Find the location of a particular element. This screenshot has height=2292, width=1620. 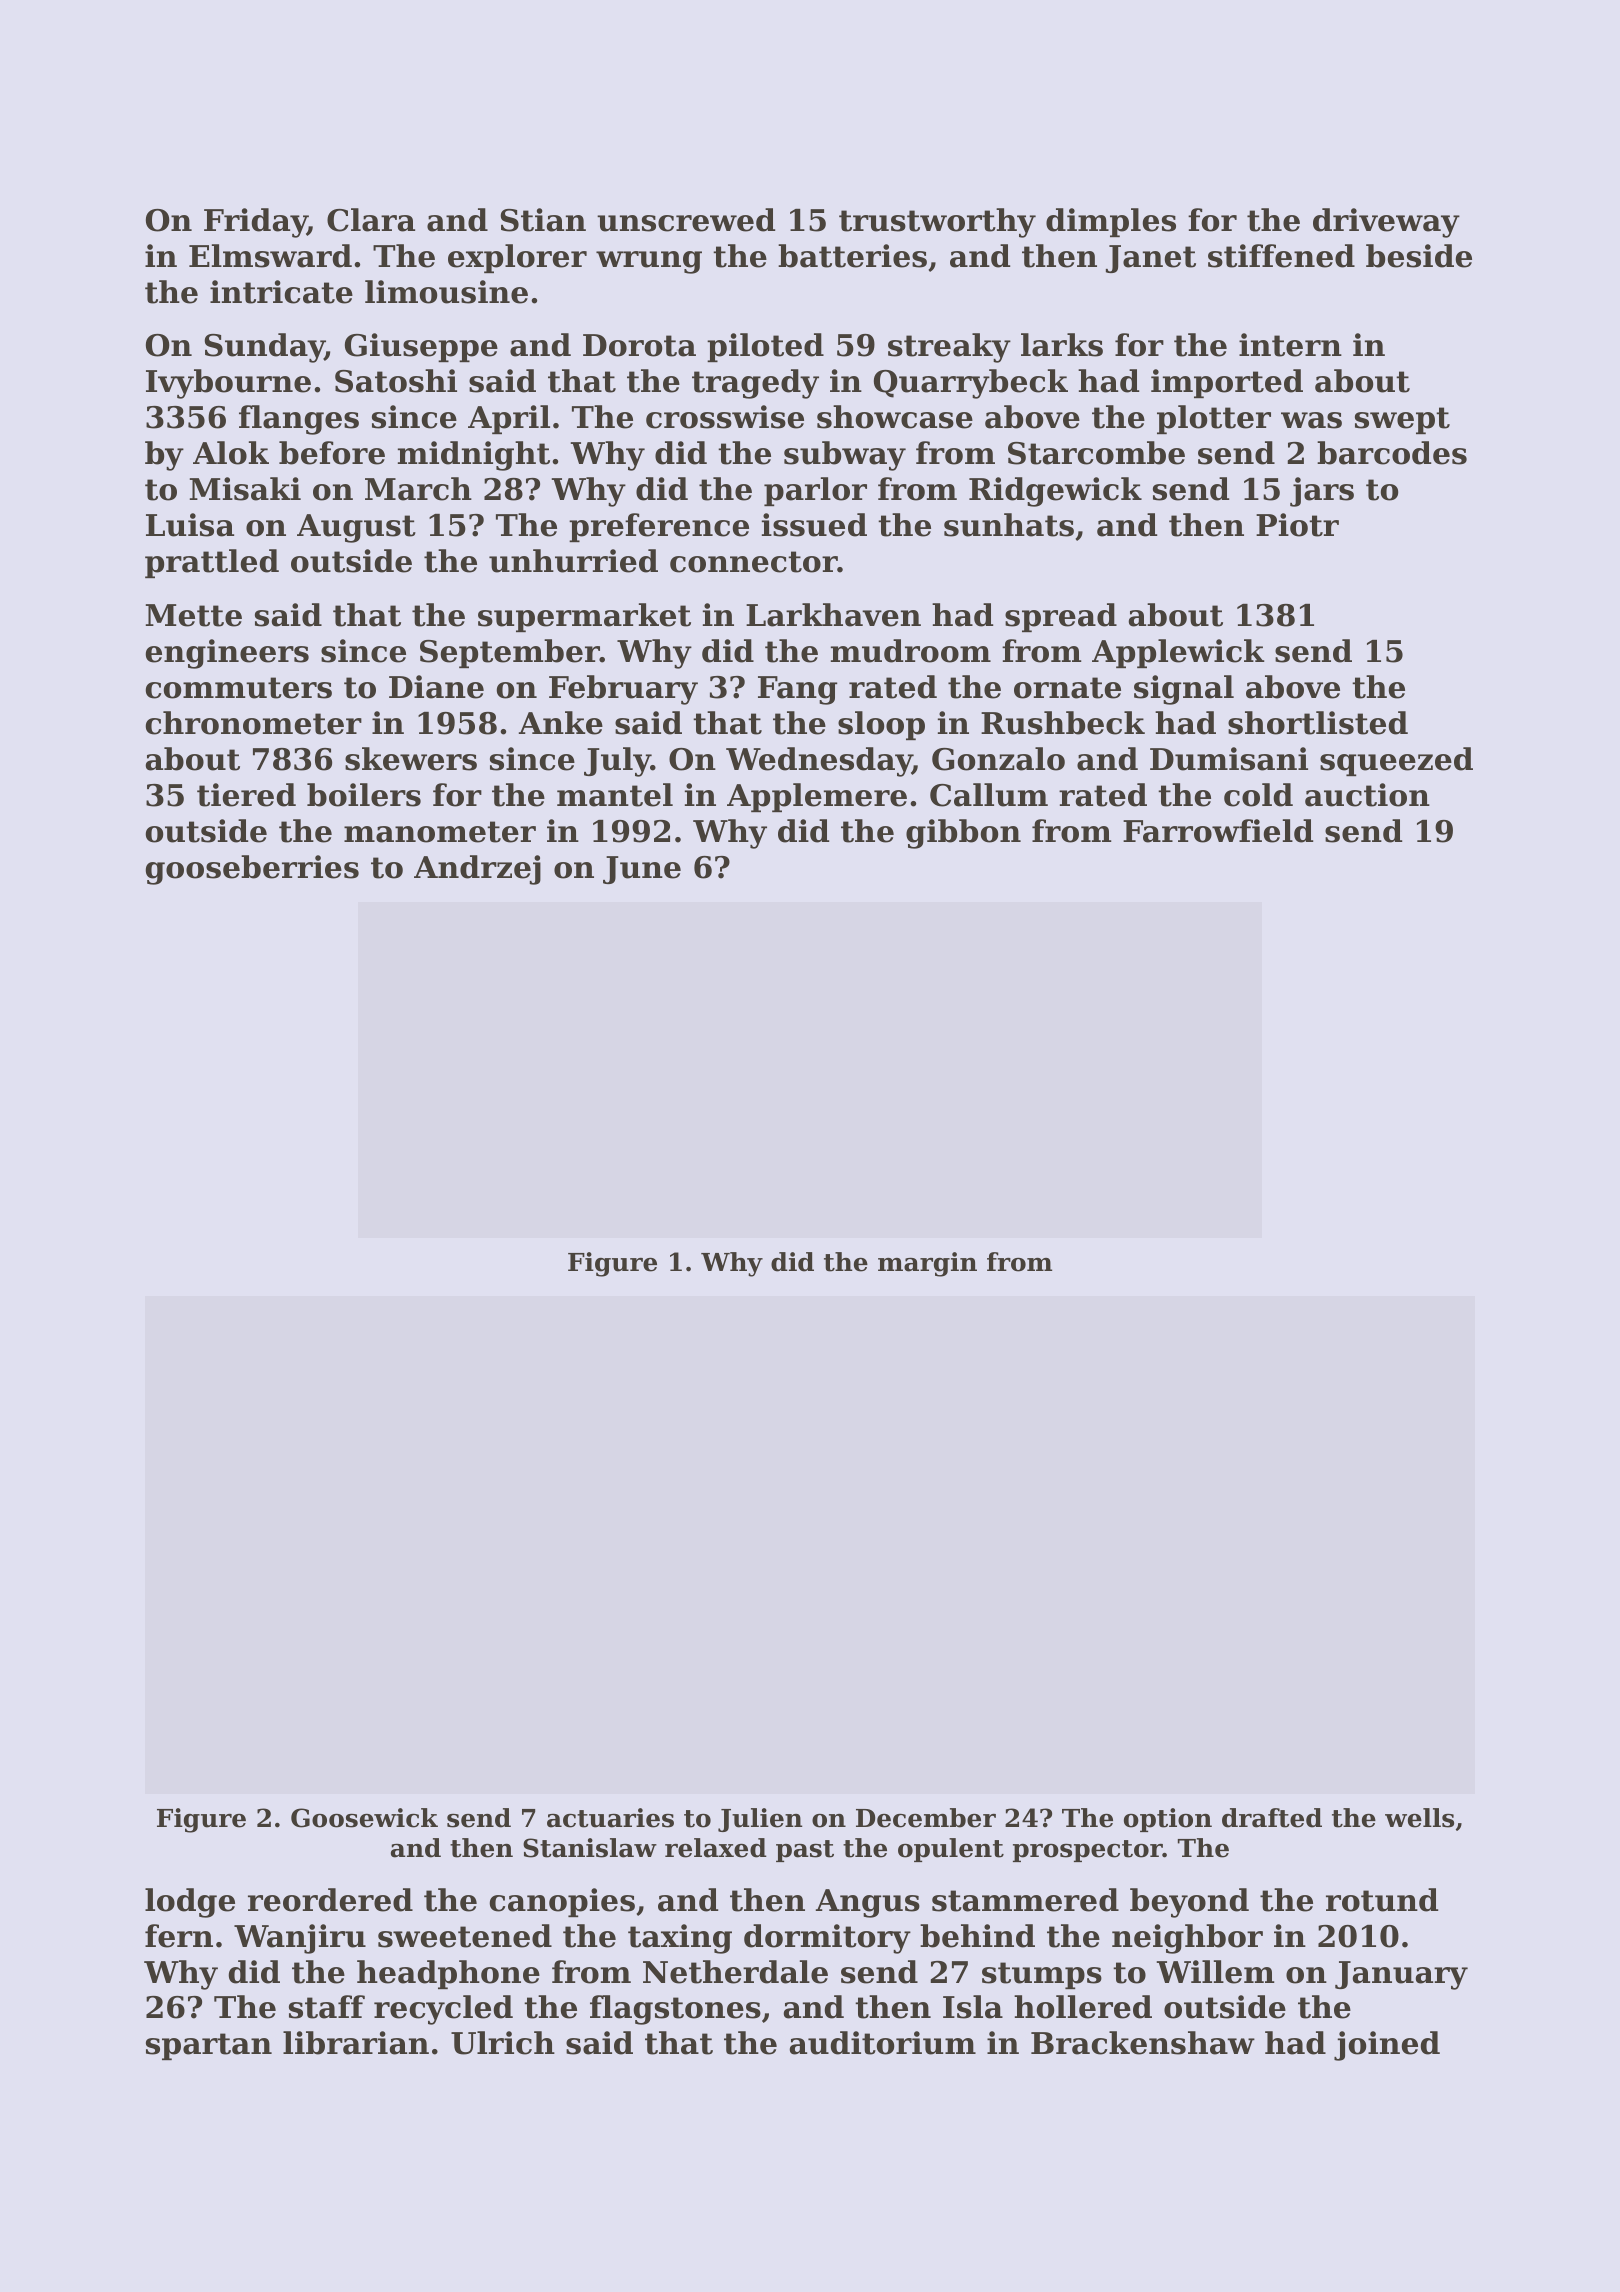

dimples is located at coordinates (1111, 222).
